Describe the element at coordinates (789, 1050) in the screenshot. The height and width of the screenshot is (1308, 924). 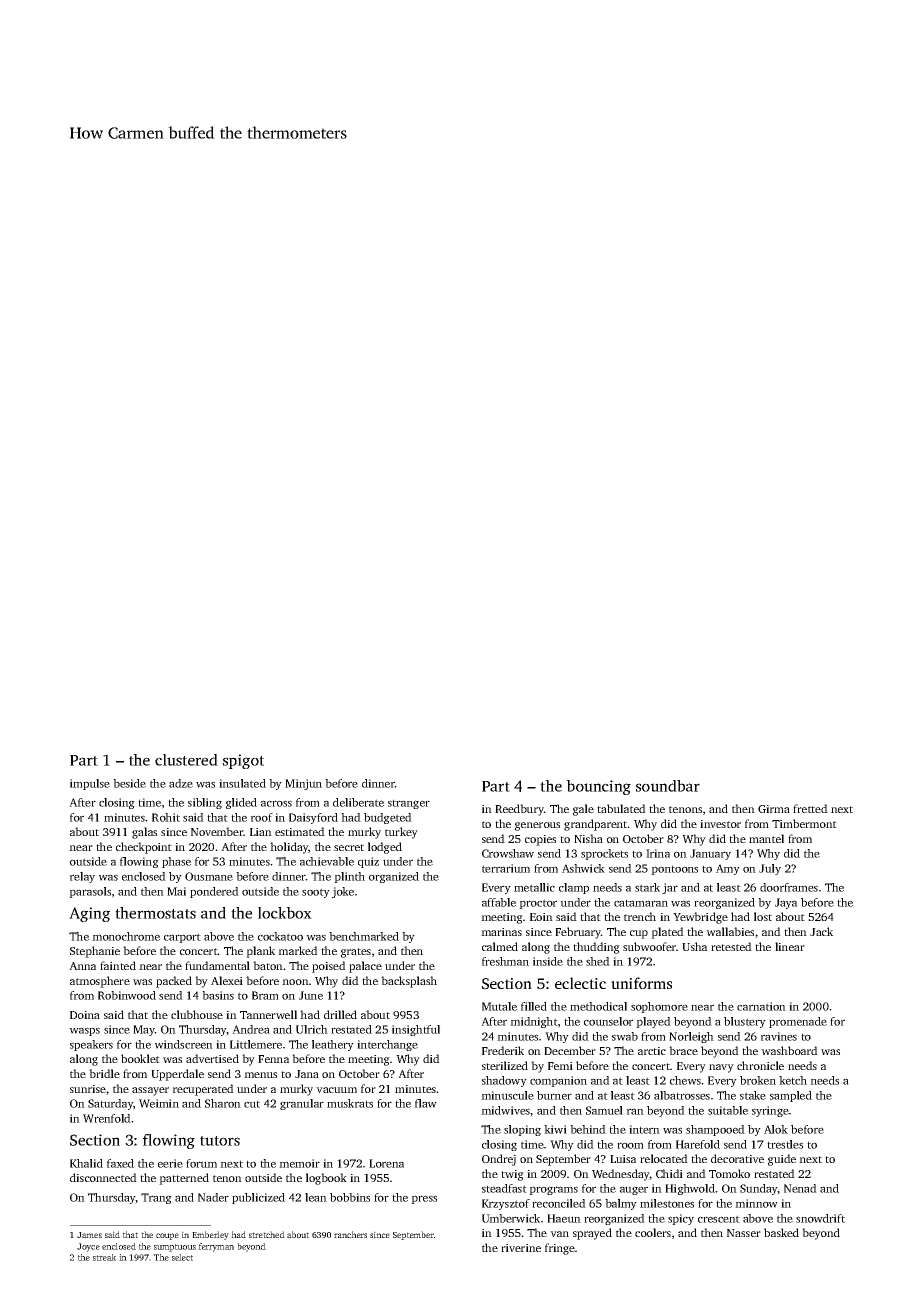
I see `washboard` at that location.
